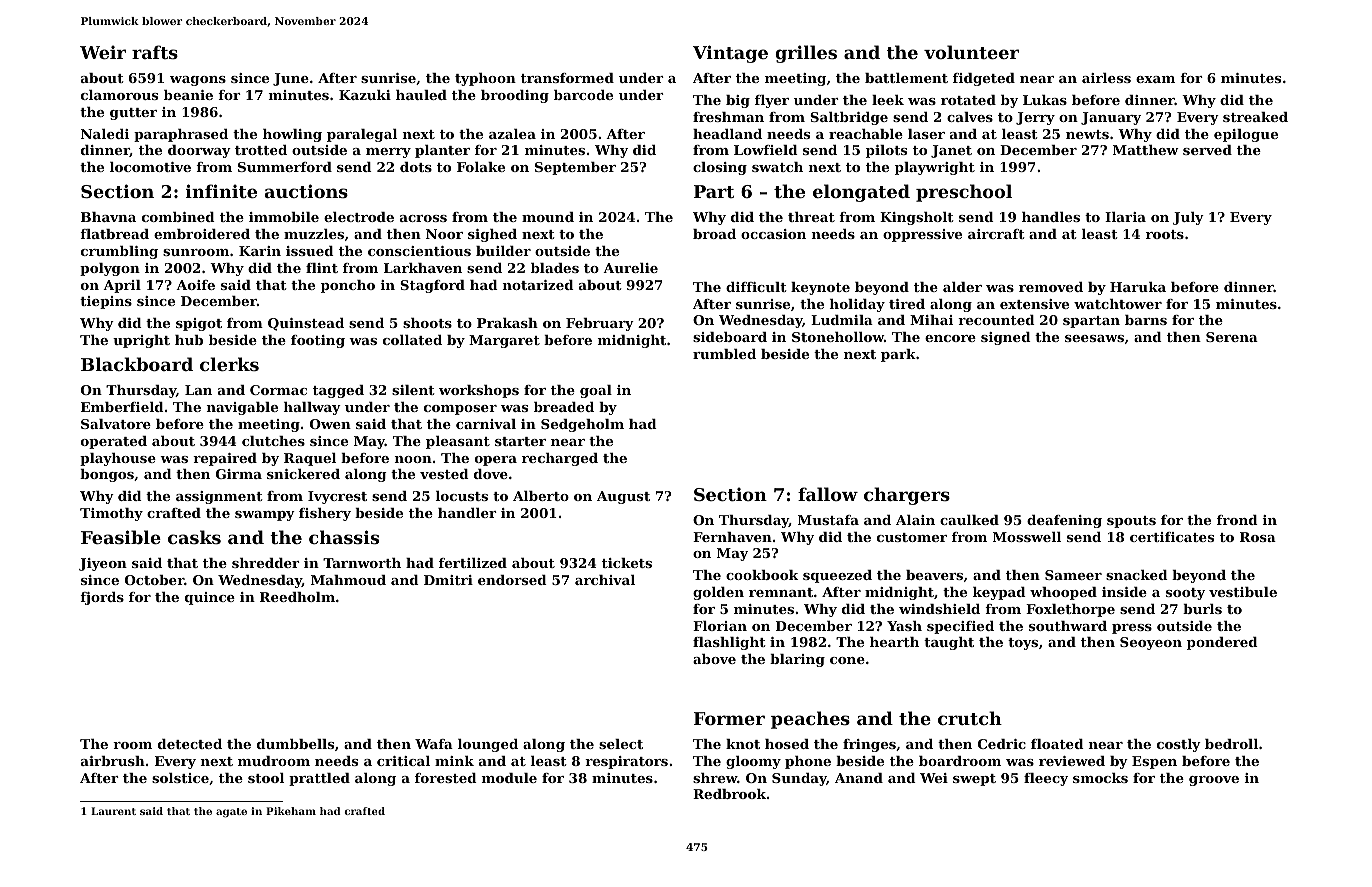 The width and height of the image is (1372, 887). What do you see at coordinates (907, 496) in the image?
I see `chargers` at bounding box center [907, 496].
